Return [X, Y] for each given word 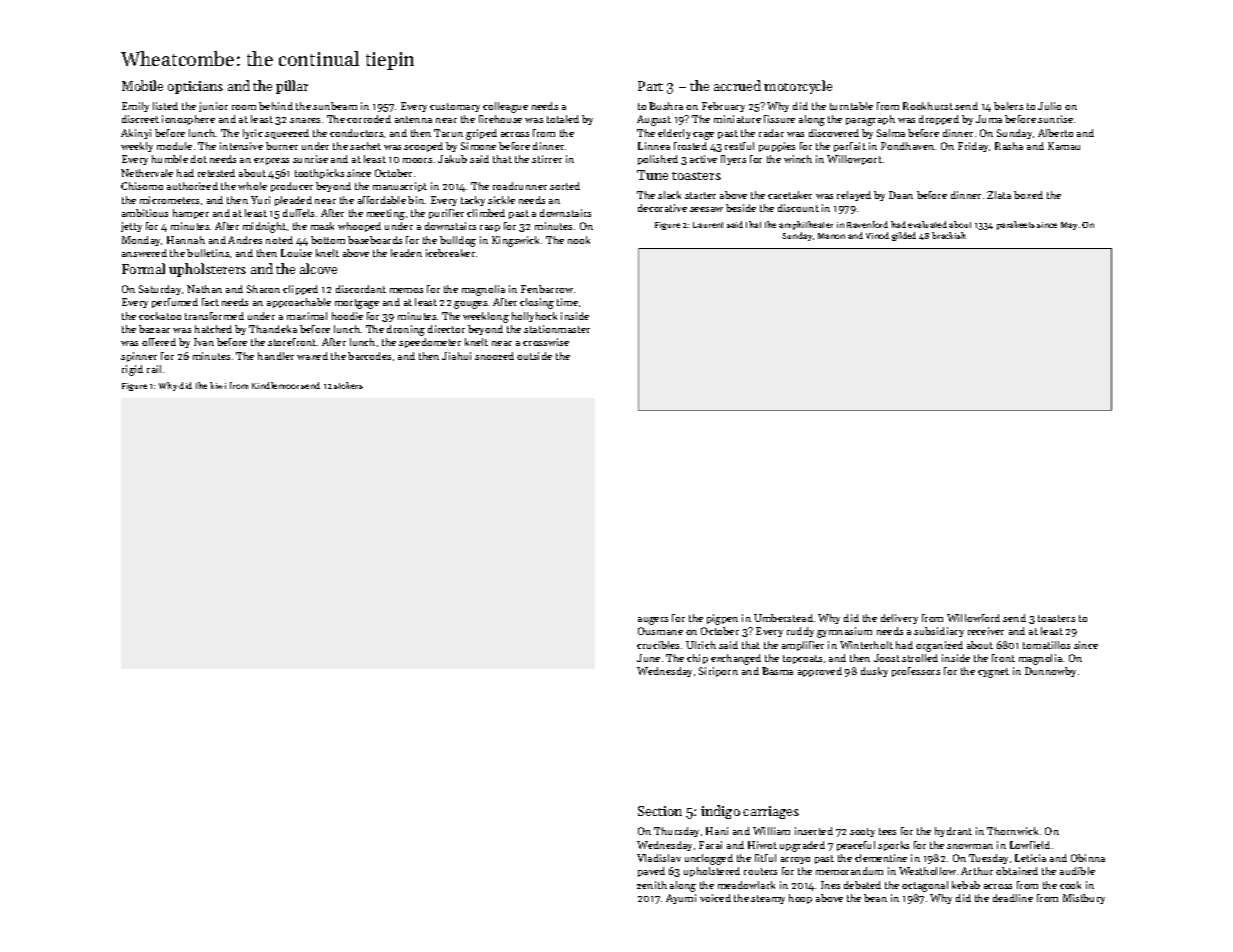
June [648, 658]
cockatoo [160, 316]
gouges [470, 305]
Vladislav [659, 858]
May [1069, 226]
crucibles [658, 645]
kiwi [218, 385]
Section [660, 811]
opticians [195, 87]
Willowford [973, 618]
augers [653, 621]
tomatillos [1046, 645]
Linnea [654, 146]
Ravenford [867, 224]
